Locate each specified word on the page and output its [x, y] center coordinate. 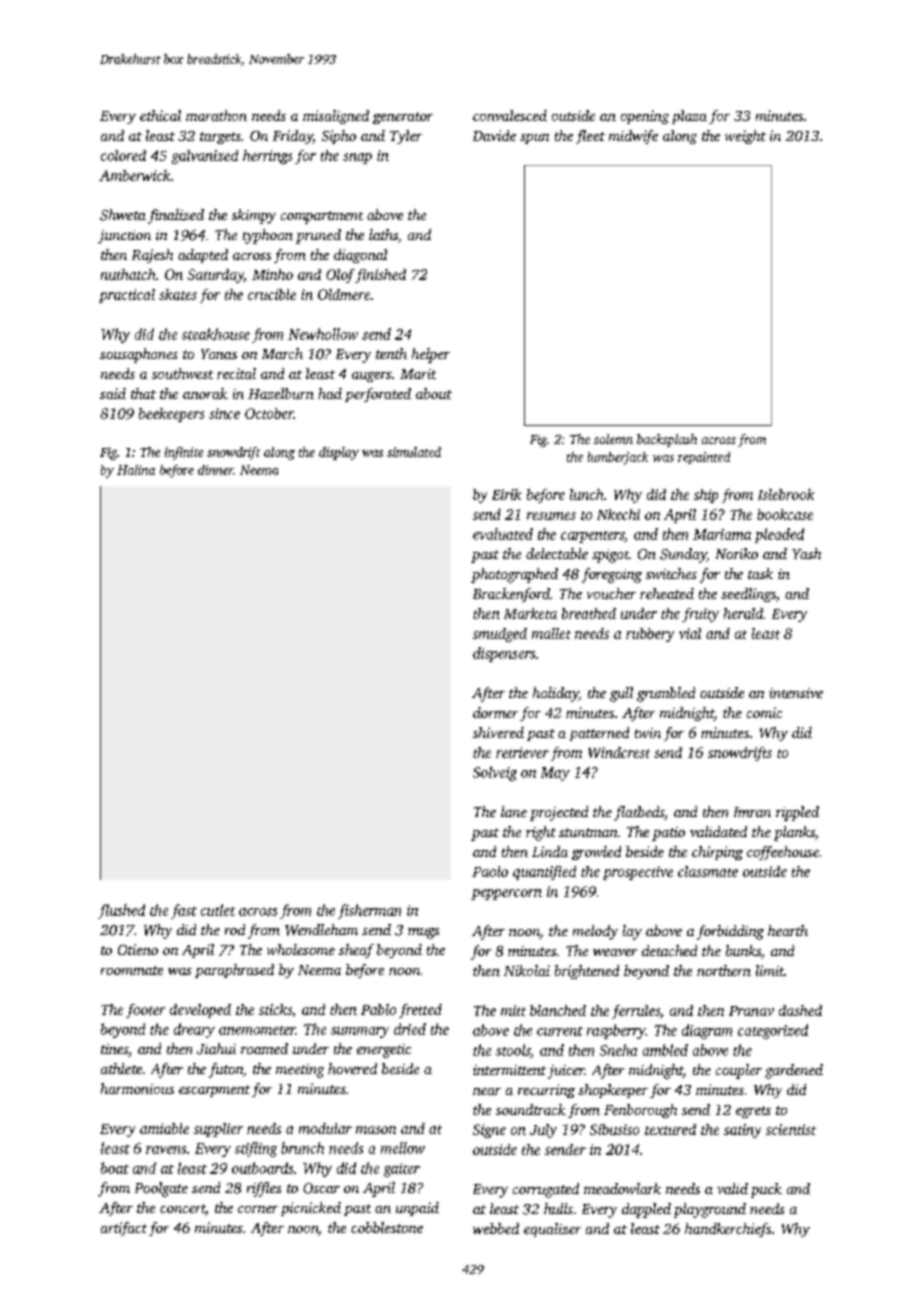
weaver [615, 952]
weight [745, 137]
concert [182, 1208]
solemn [613, 439]
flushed [121, 911]
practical [127, 296]
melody [595, 932]
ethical [160, 115]
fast [184, 911]
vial [690, 633]
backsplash [667, 440]
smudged [500, 635]
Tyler [406, 137]
